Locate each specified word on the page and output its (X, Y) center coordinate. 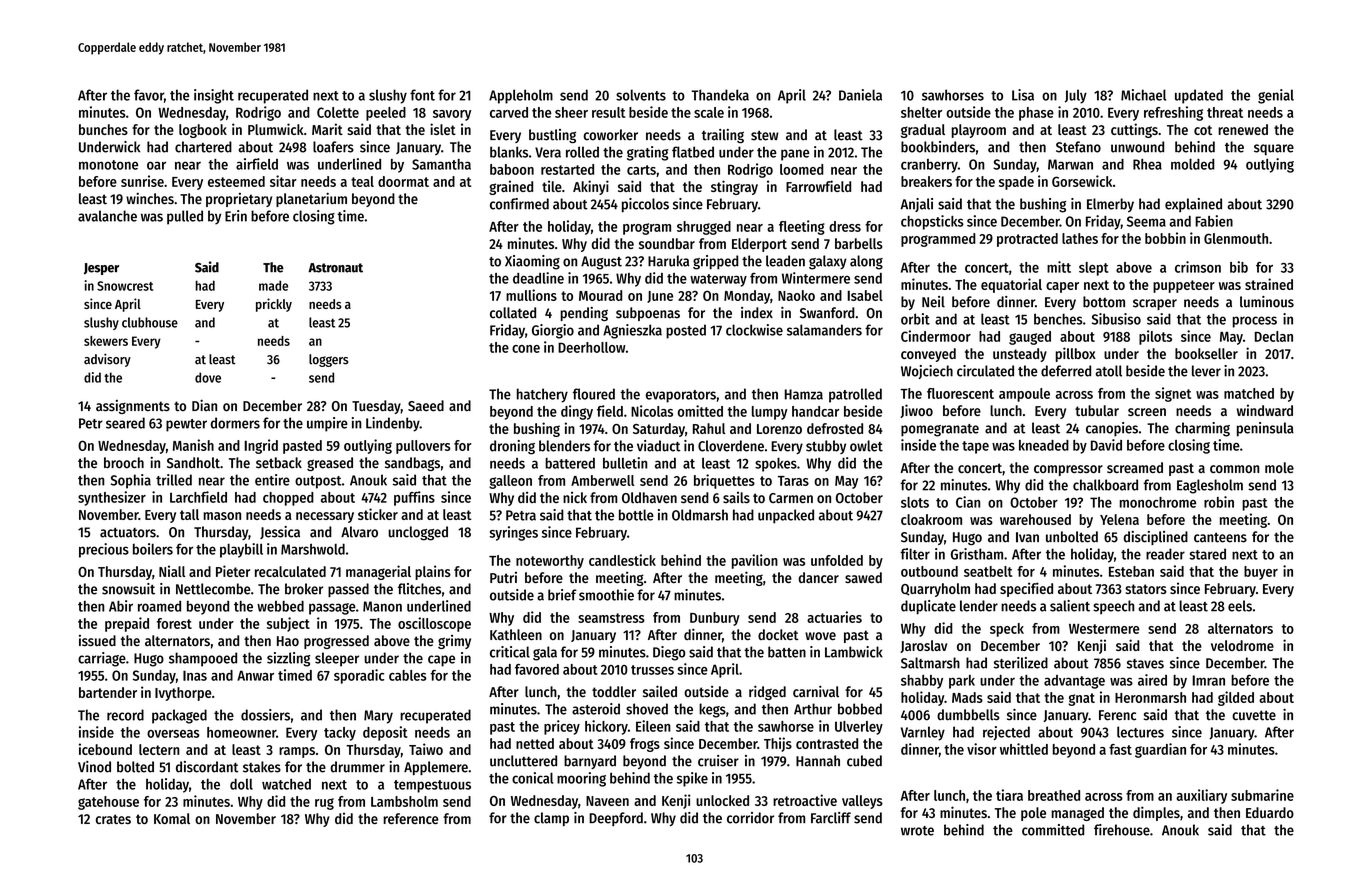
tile (552, 186)
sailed (660, 691)
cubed (864, 761)
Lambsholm (404, 801)
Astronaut (335, 268)
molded (1193, 164)
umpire (327, 424)
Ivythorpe (183, 694)
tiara (1009, 795)
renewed (1243, 129)
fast (1120, 749)
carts (641, 170)
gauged (1030, 338)
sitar (283, 181)
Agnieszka (632, 331)
